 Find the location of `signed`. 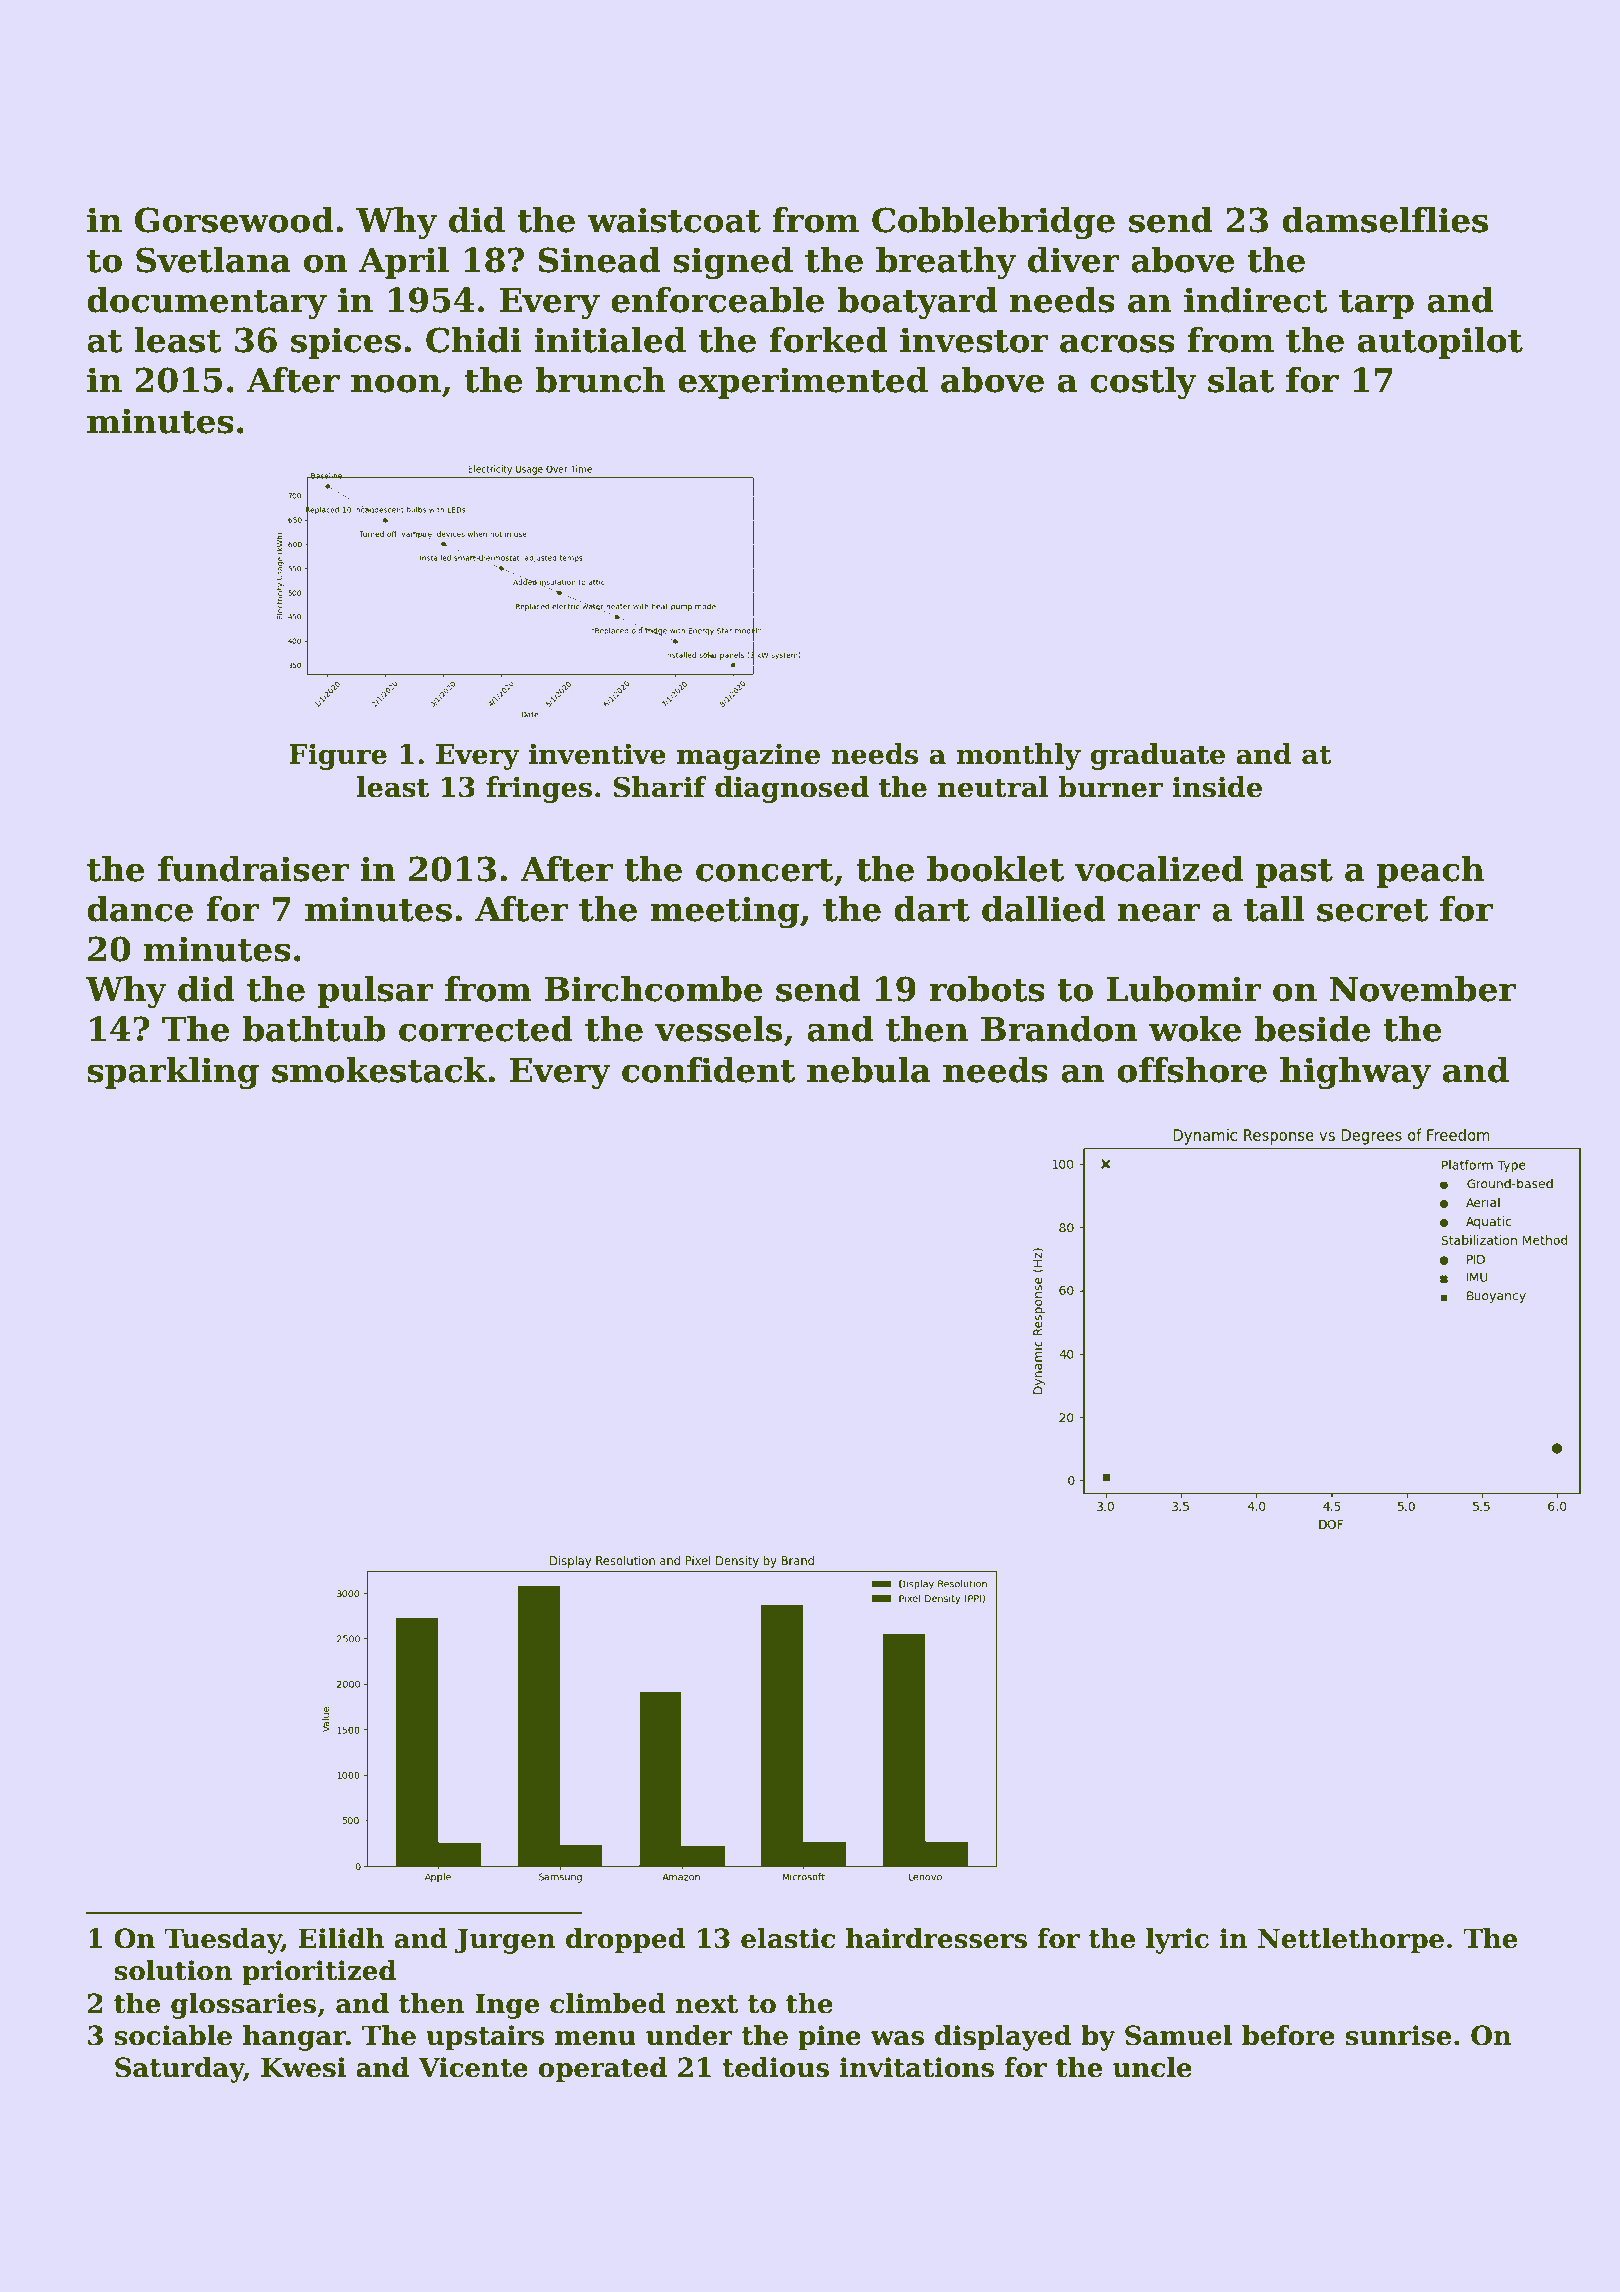

signed is located at coordinates (733, 263).
